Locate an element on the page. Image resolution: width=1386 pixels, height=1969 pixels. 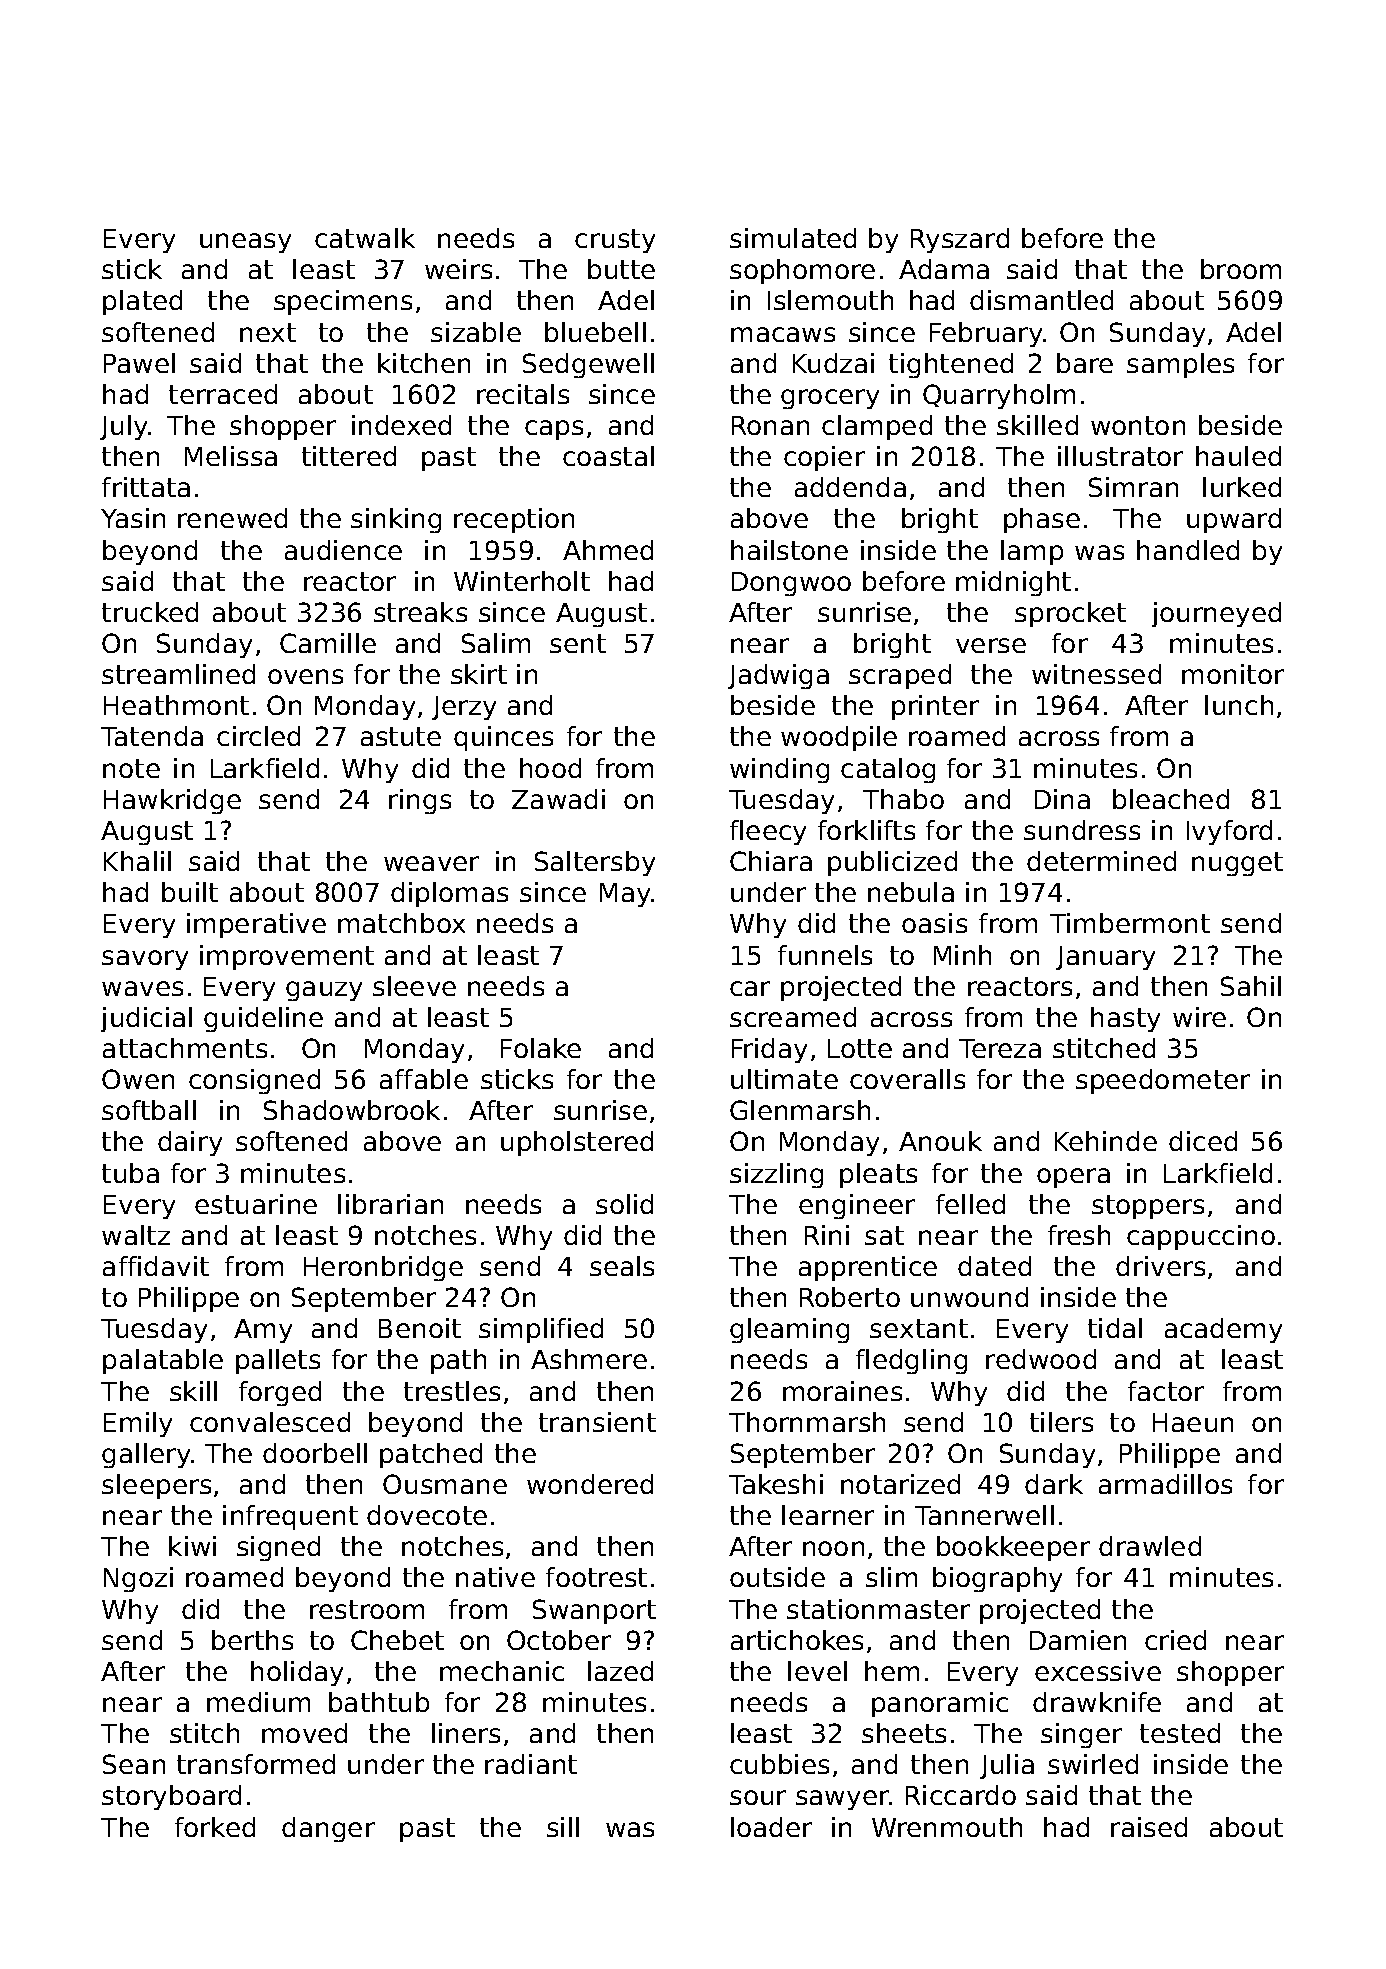
sundress is located at coordinates (1082, 830).
